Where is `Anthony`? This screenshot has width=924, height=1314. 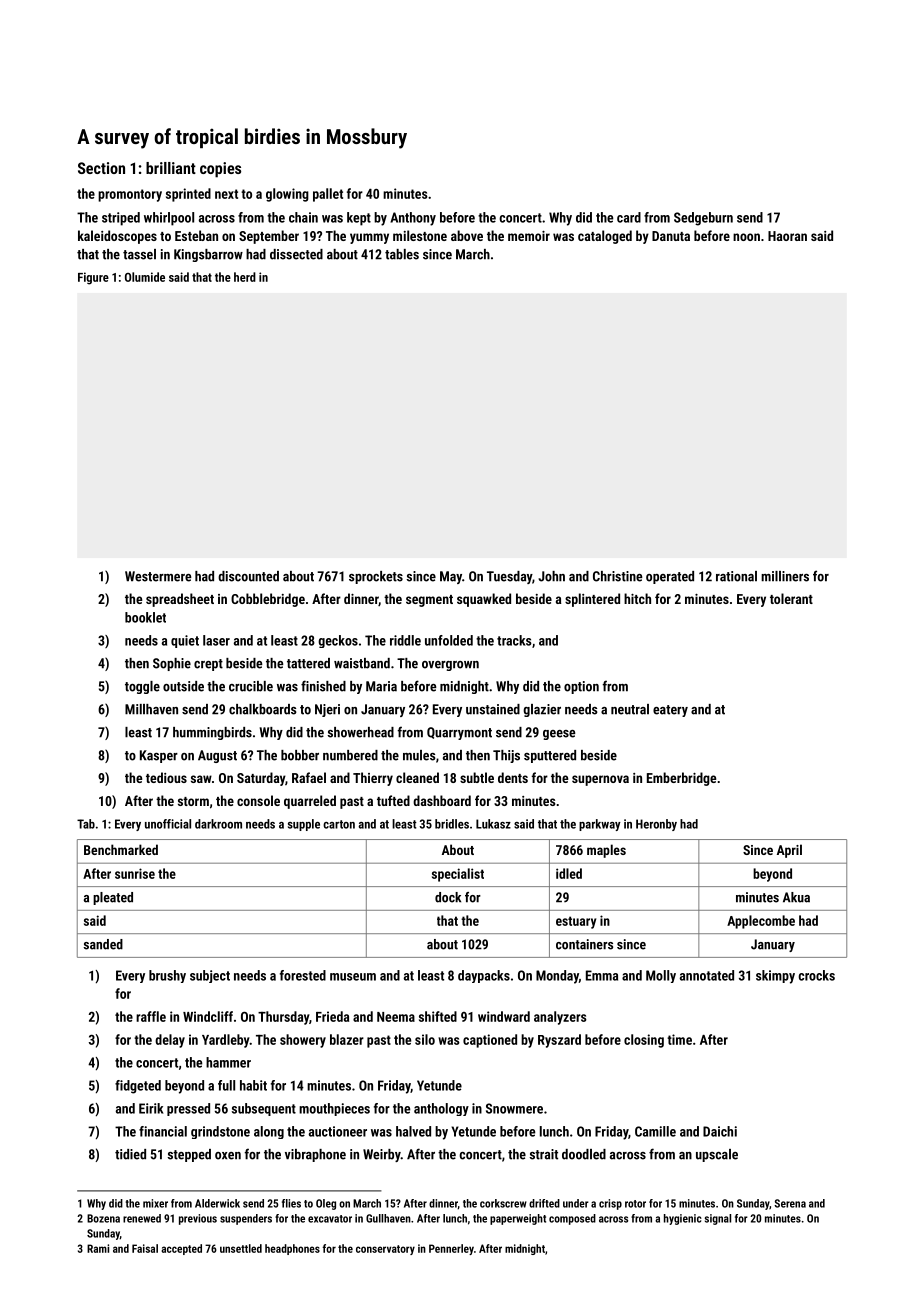
Anthony is located at coordinates (413, 219).
